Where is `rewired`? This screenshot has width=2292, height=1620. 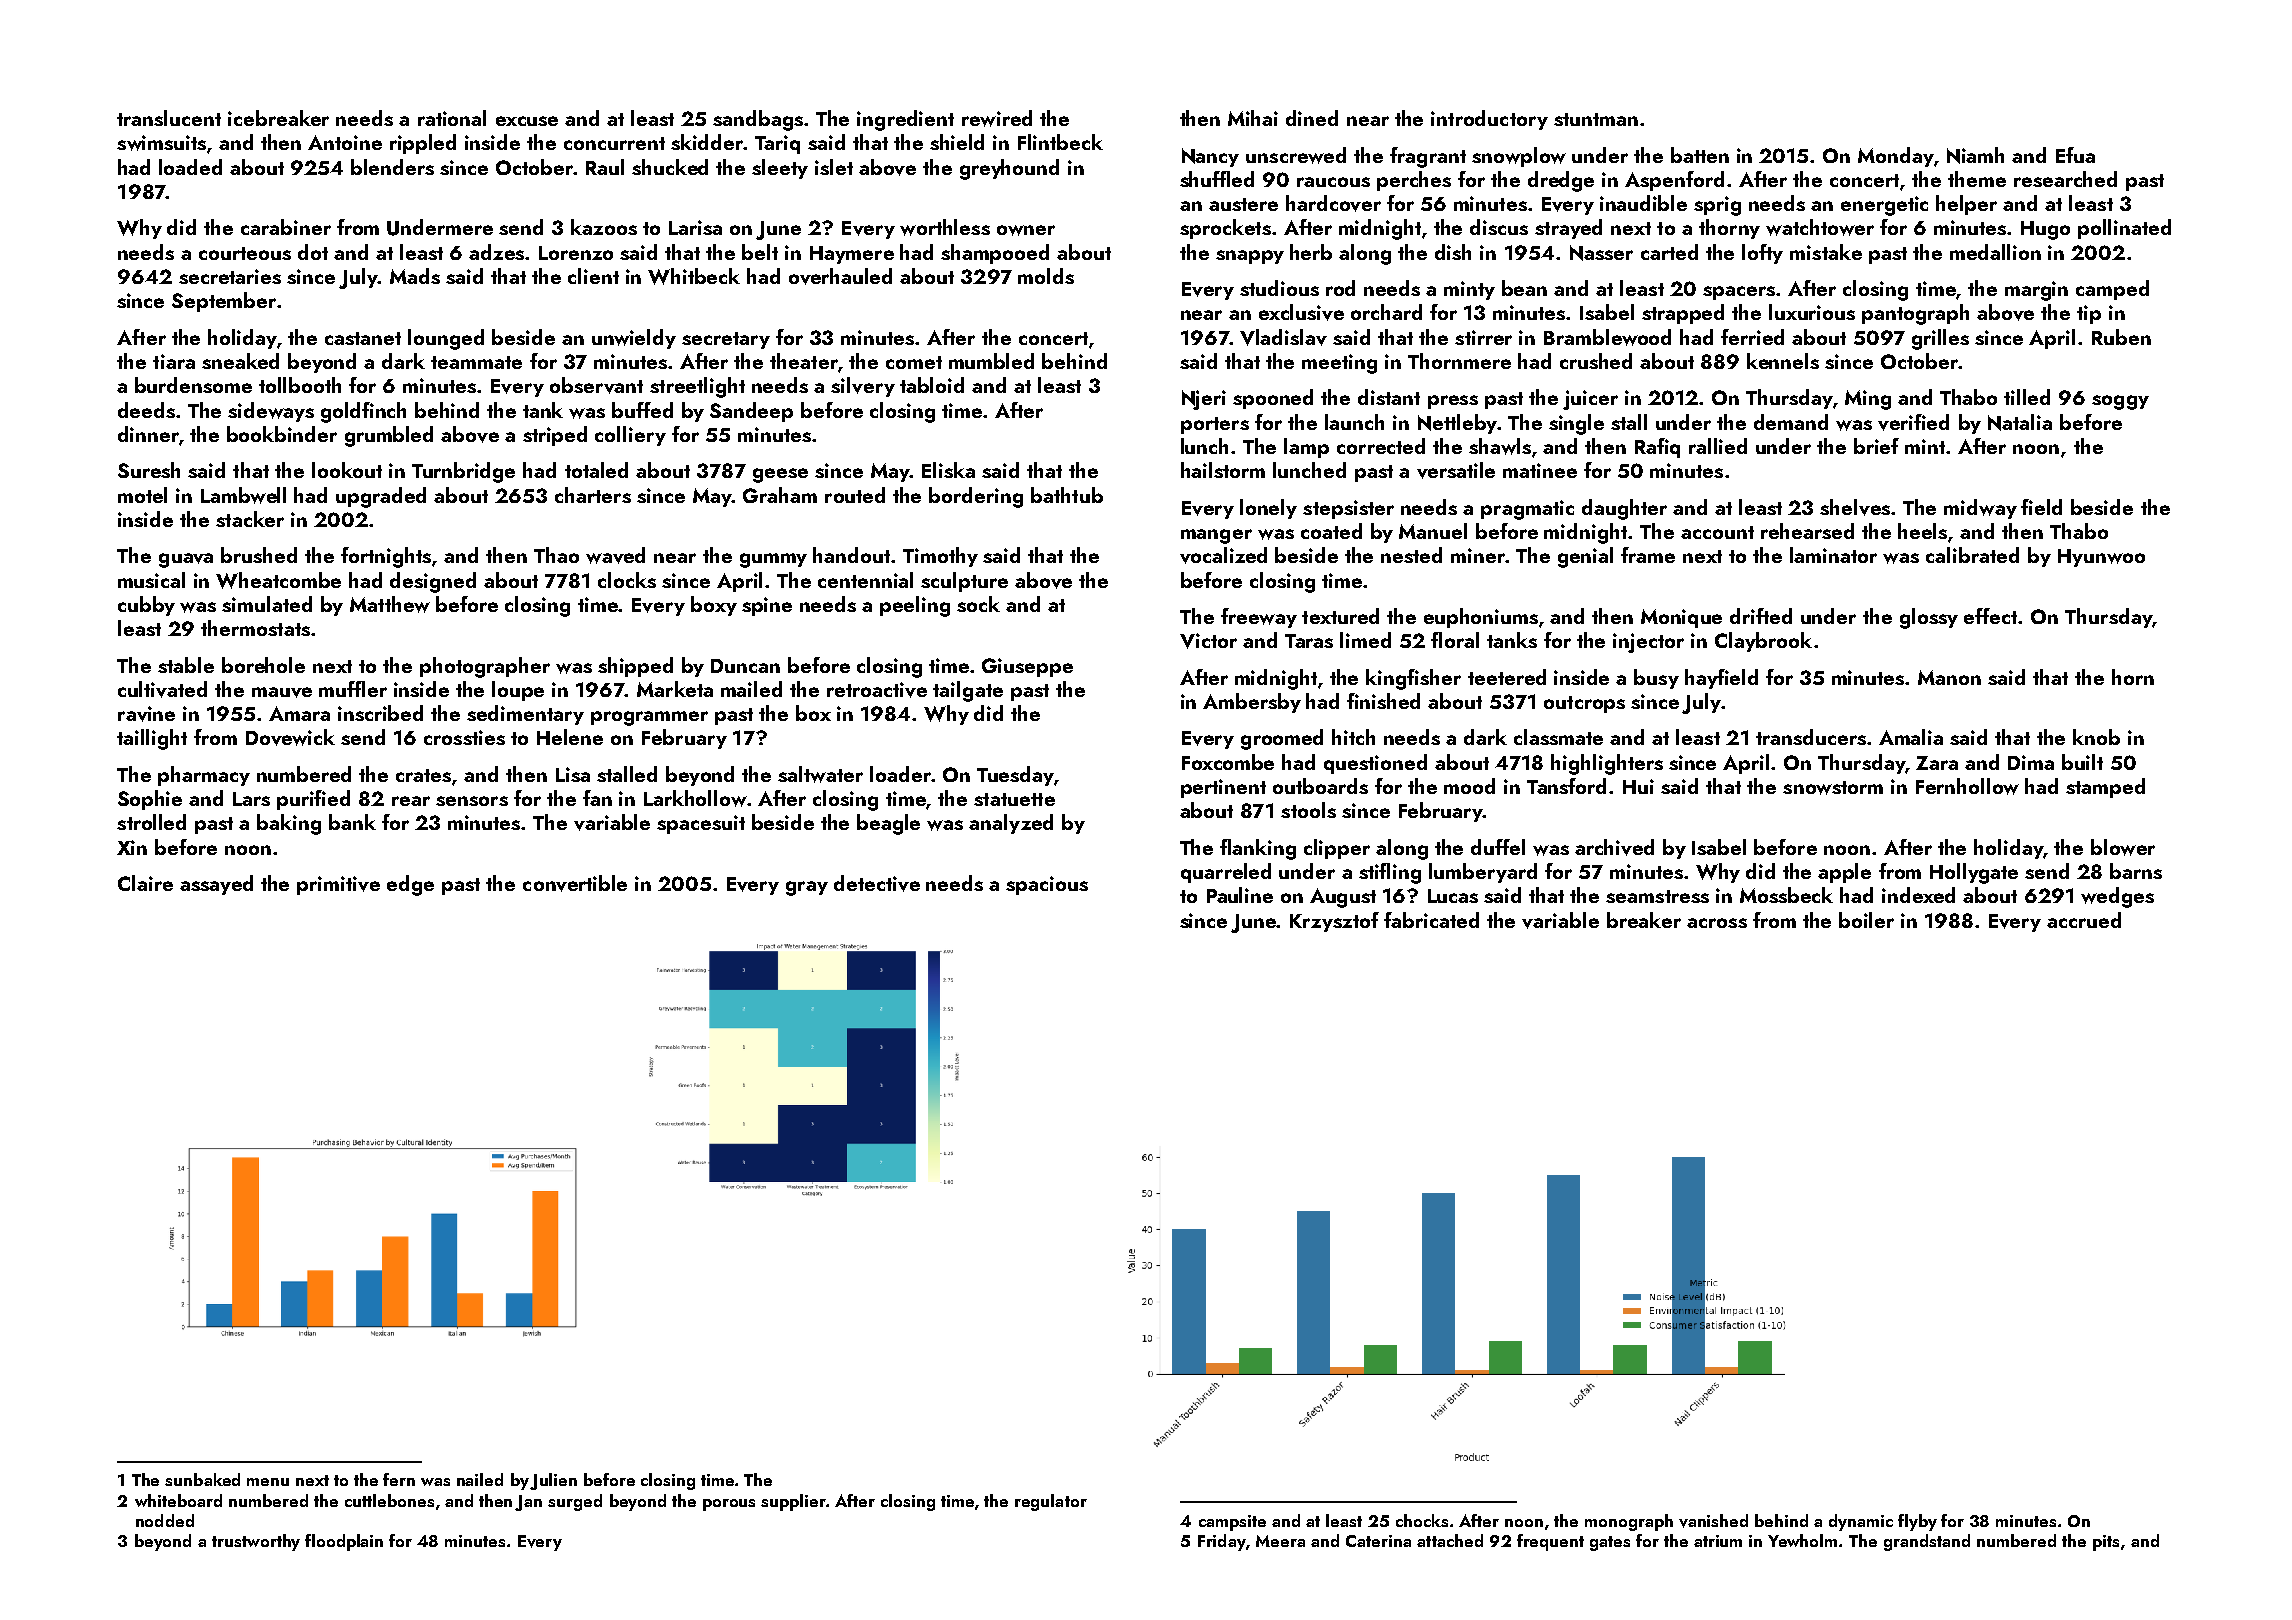 rewired is located at coordinates (997, 118).
